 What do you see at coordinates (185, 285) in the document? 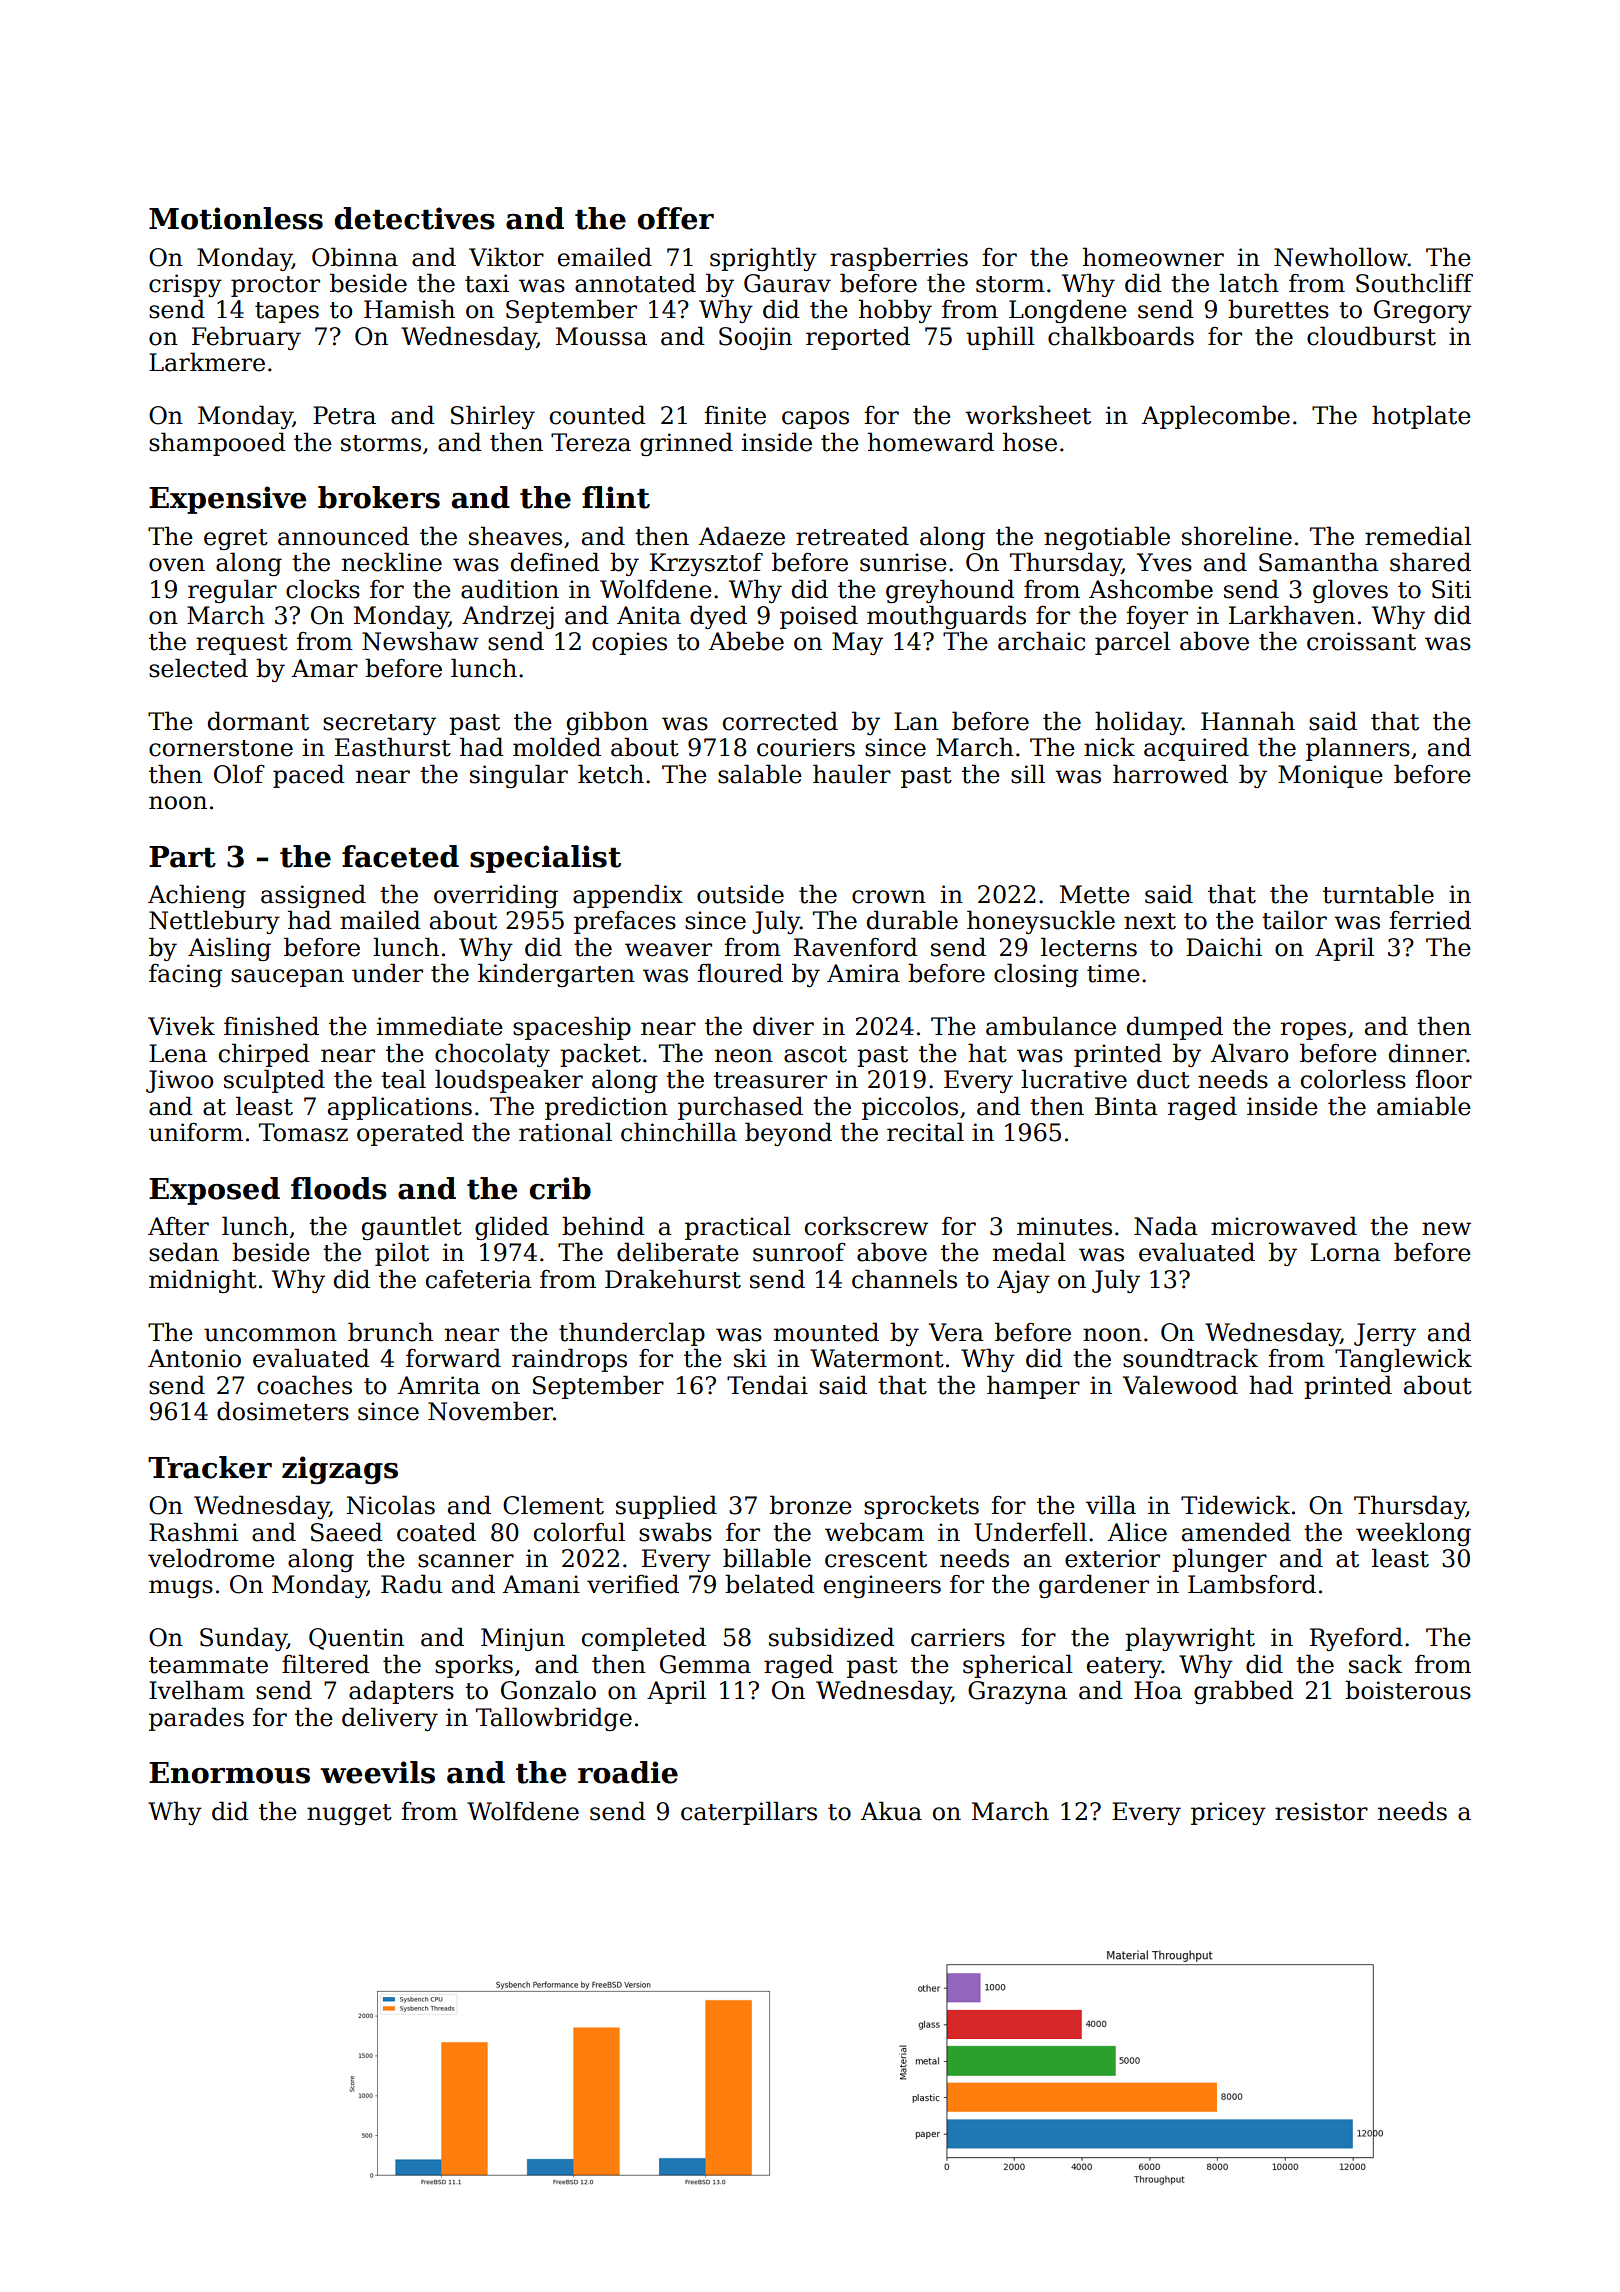
I see `crispy` at bounding box center [185, 285].
